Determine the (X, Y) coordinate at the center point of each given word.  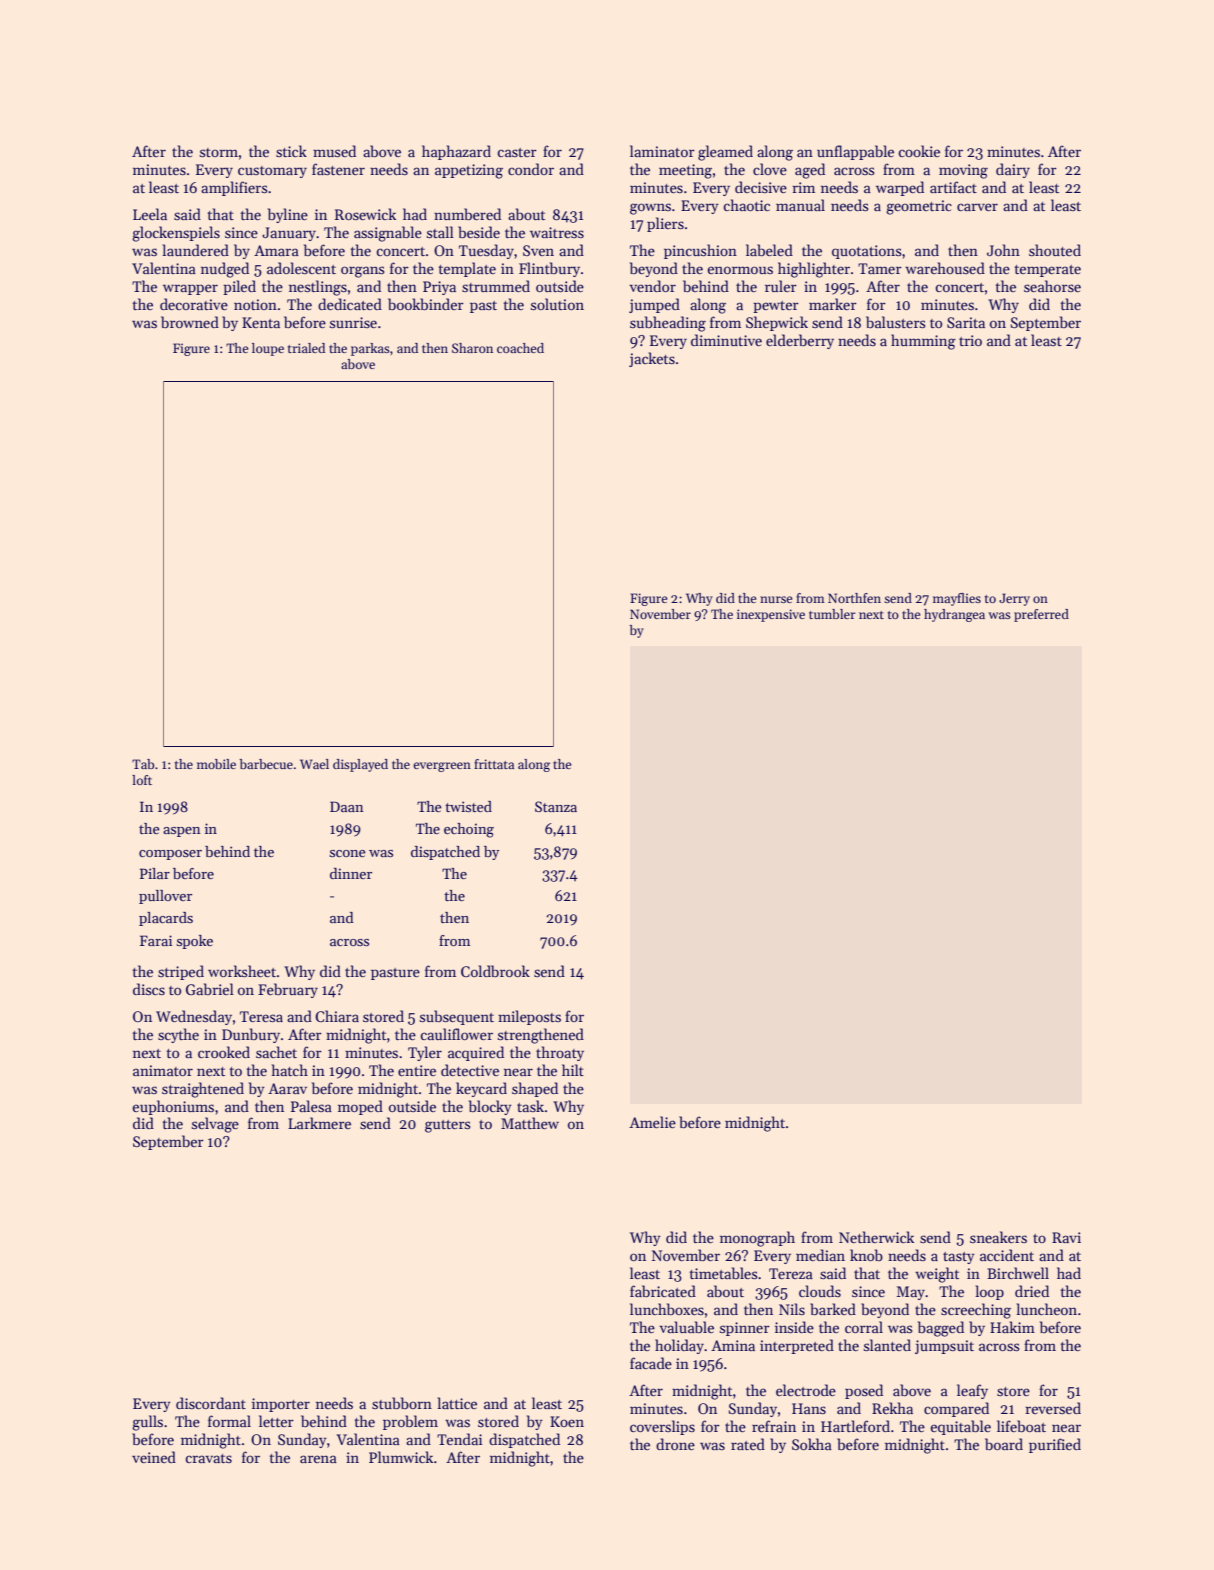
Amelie (652, 1122)
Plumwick (401, 1457)
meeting (685, 171)
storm (219, 152)
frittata (494, 764)
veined (154, 1457)
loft (142, 780)
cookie (919, 151)
